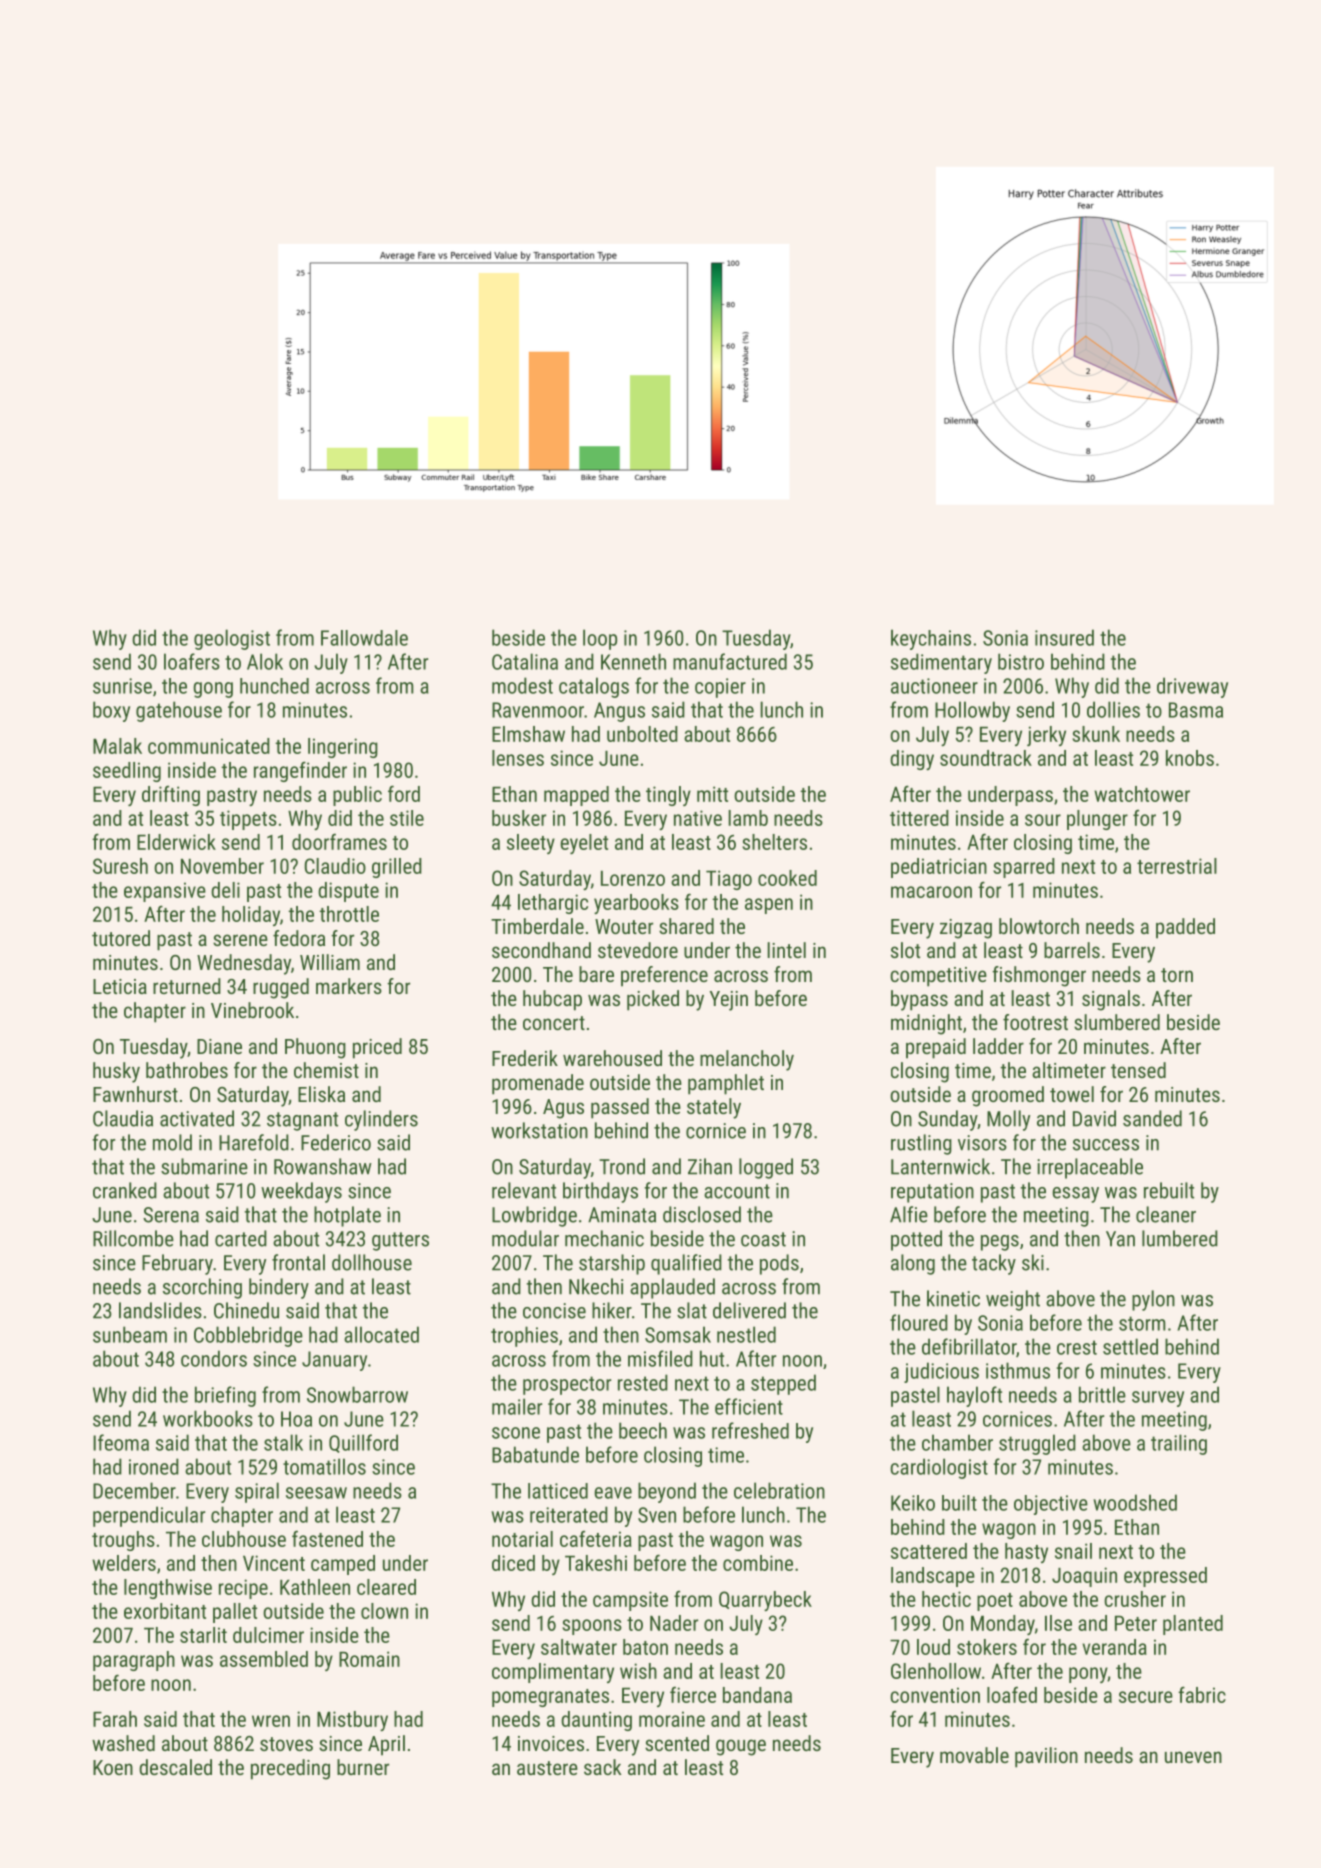  I want to click on starship, so click(612, 1264).
